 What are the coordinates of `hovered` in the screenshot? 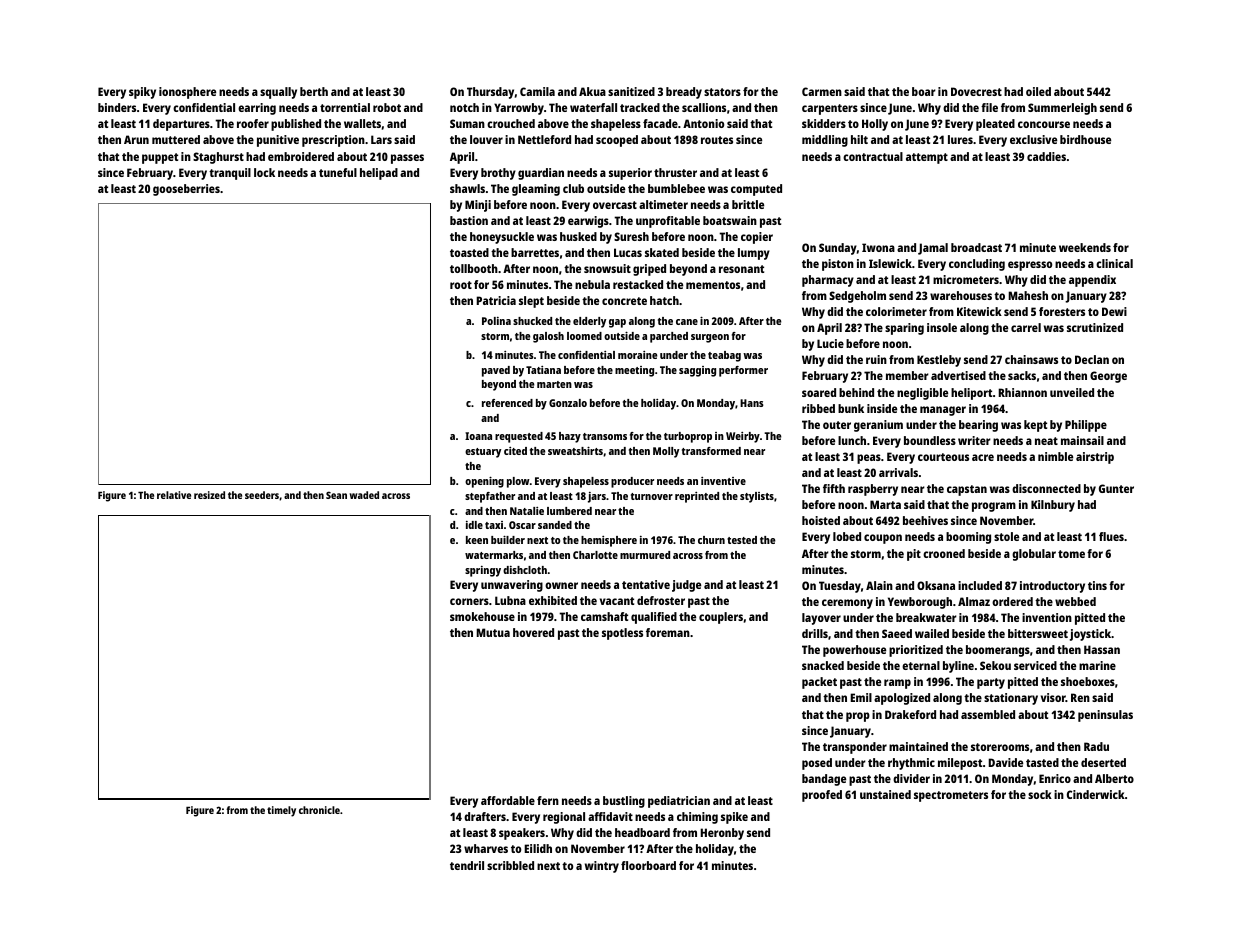 It's located at (533, 632).
